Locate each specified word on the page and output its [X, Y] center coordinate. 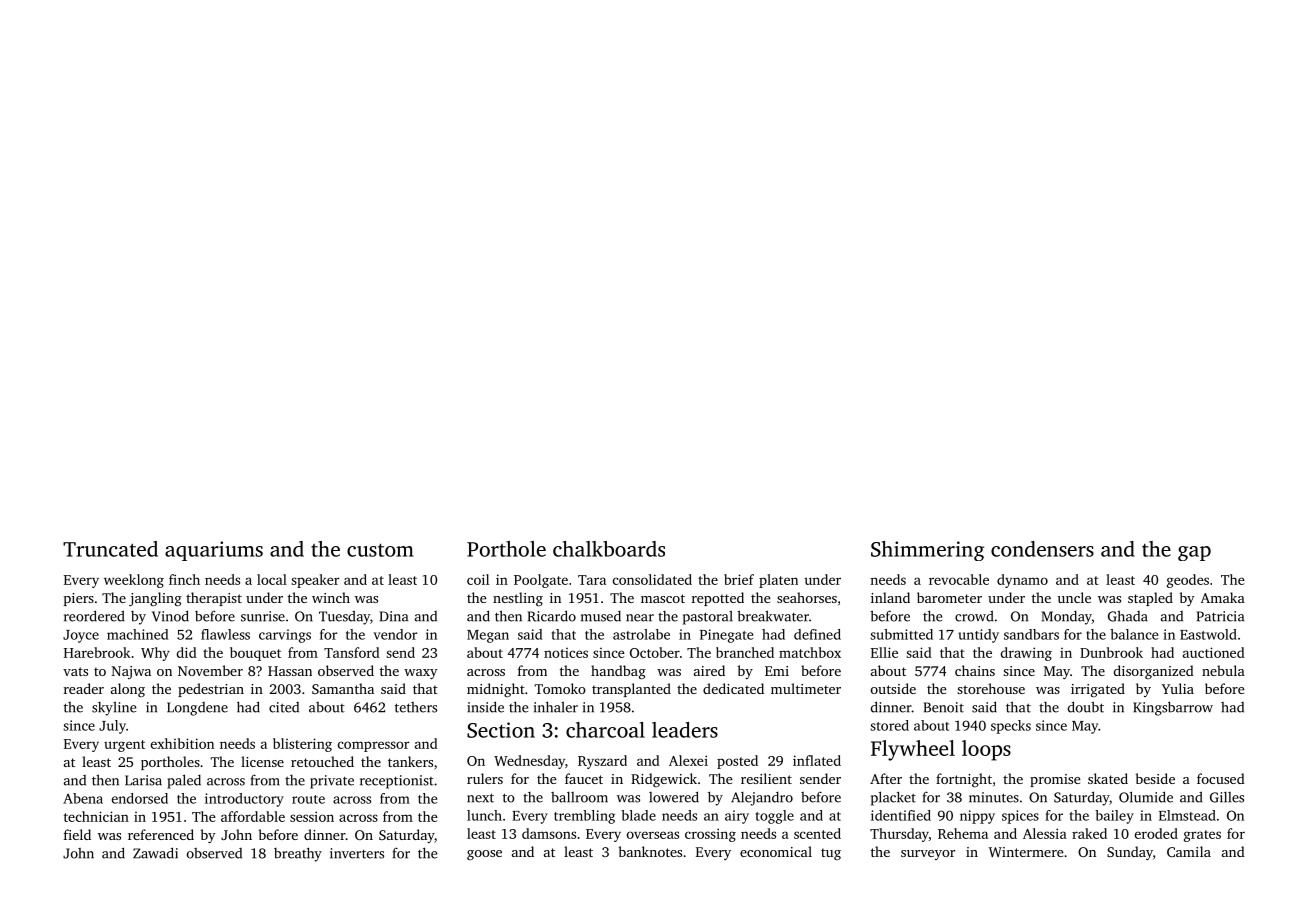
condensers [1042, 549]
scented [817, 833]
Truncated [110, 549]
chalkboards [609, 549]
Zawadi [155, 853]
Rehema [963, 833]
